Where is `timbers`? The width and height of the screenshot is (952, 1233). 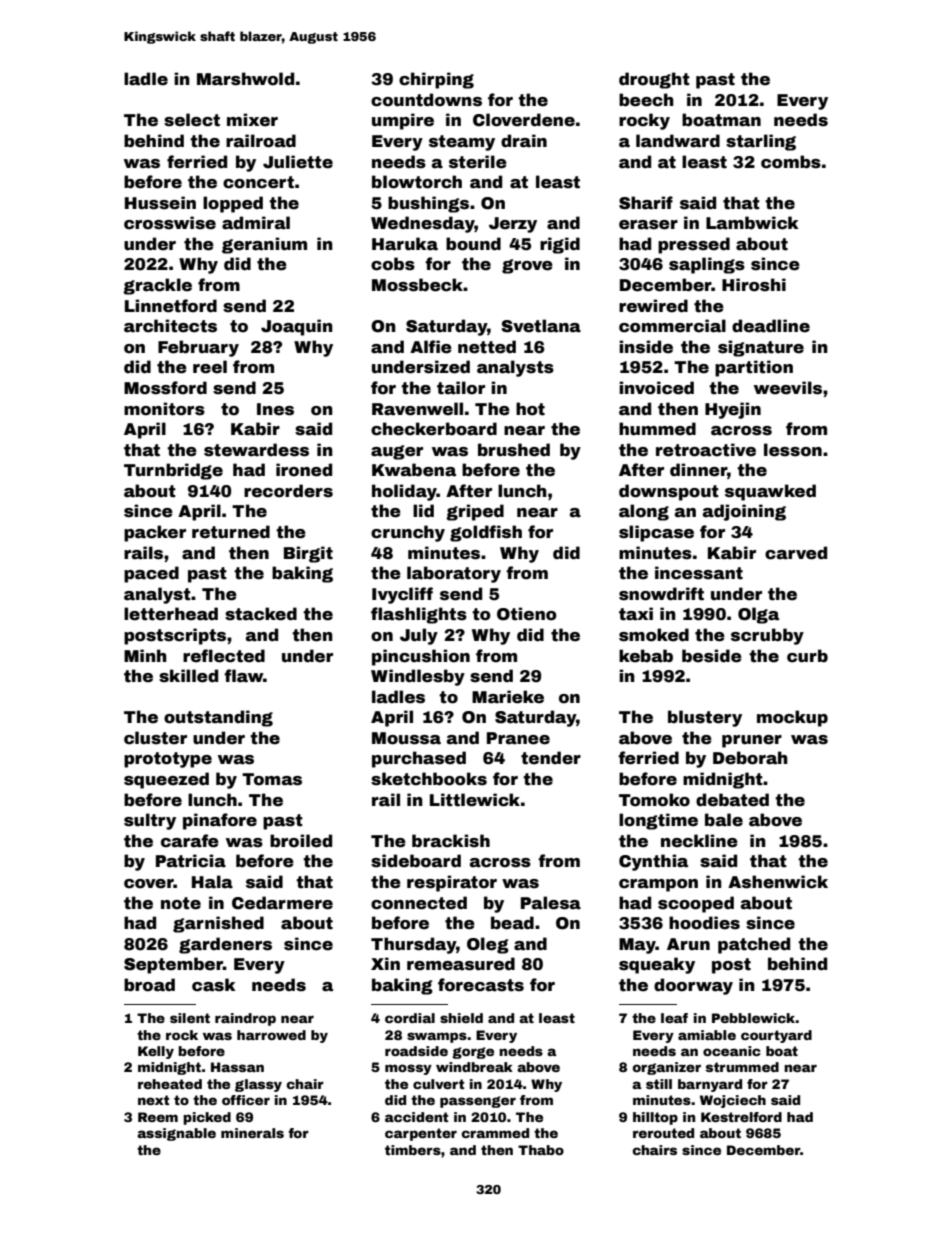 timbers is located at coordinates (413, 1150).
